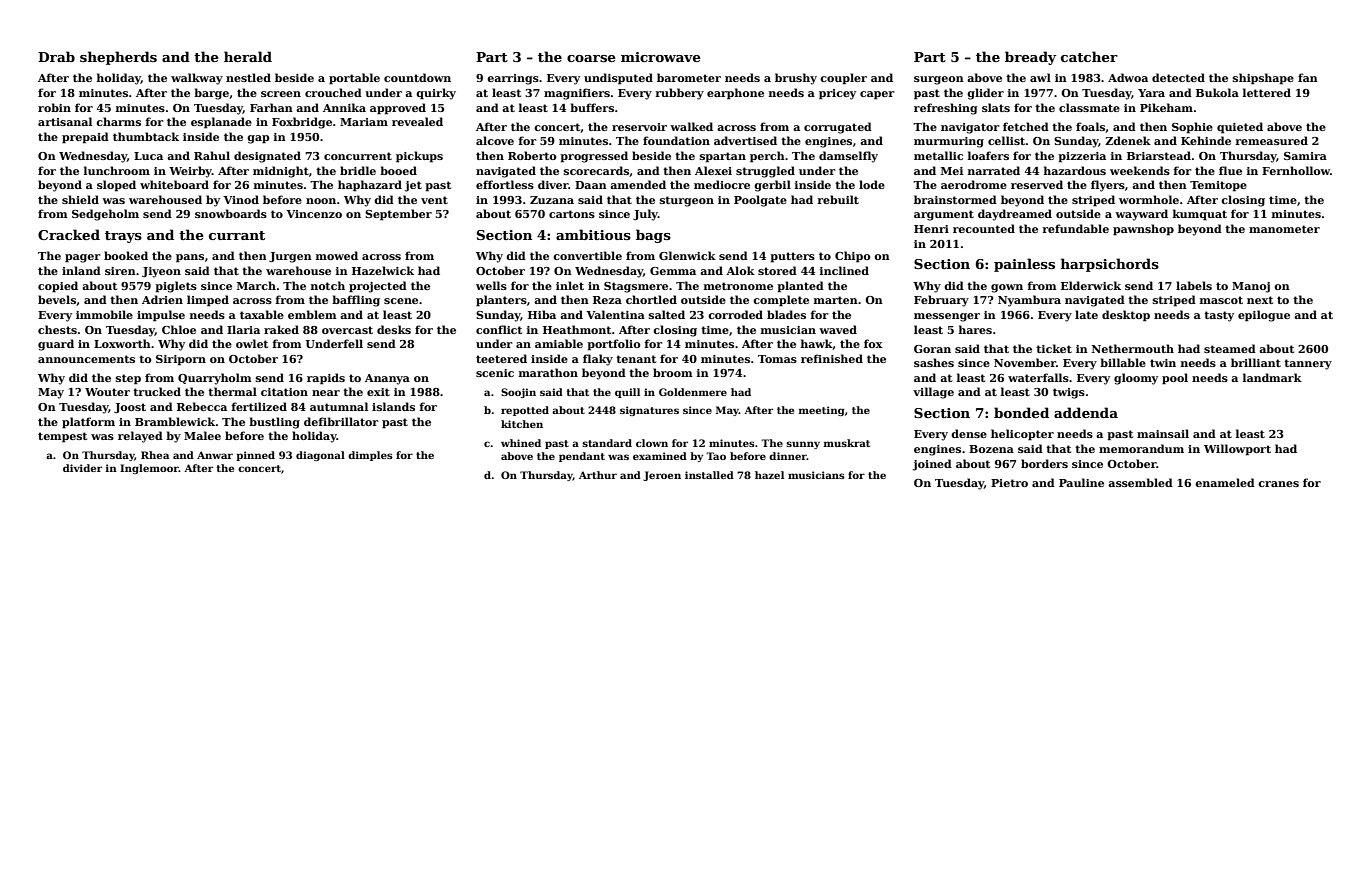 This screenshot has width=1372, height=887. What do you see at coordinates (256, 285) in the screenshot?
I see `March` at bounding box center [256, 285].
